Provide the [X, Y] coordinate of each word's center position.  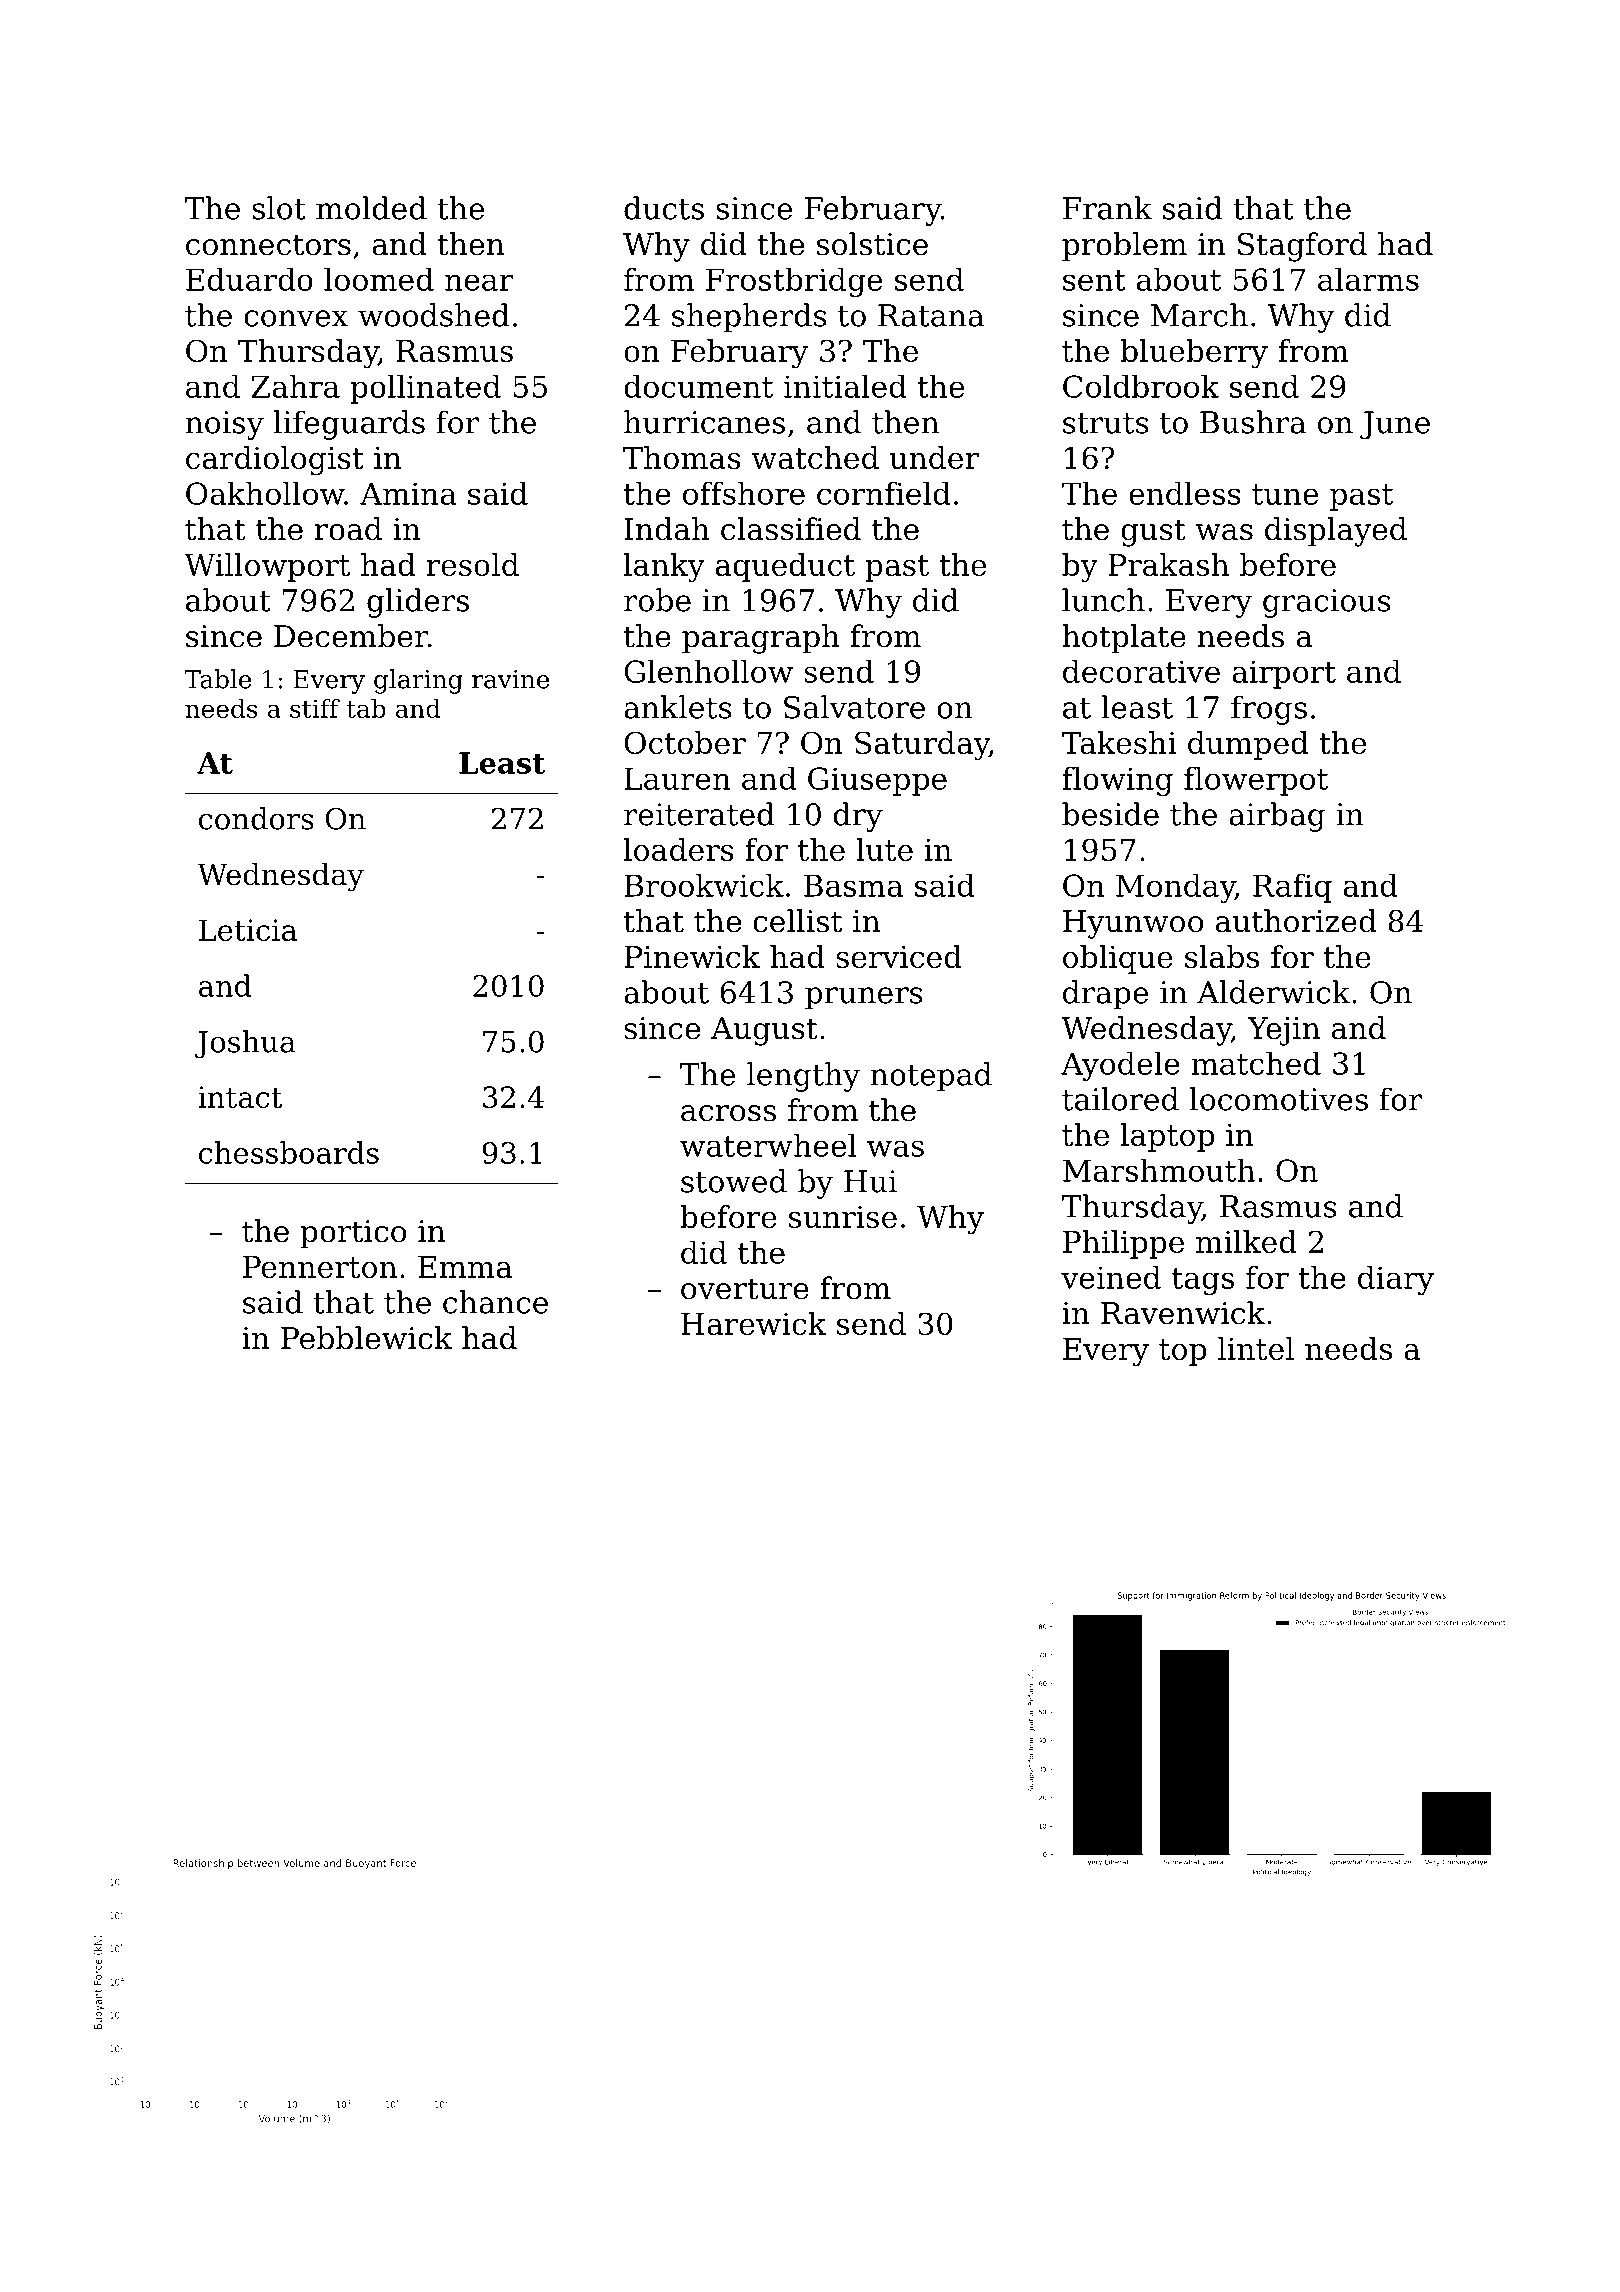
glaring [418, 681]
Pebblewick [366, 1338]
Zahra [295, 386]
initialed [845, 386]
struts [1106, 423]
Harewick [753, 1323]
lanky [664, 568]
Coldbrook [1141, 386]
